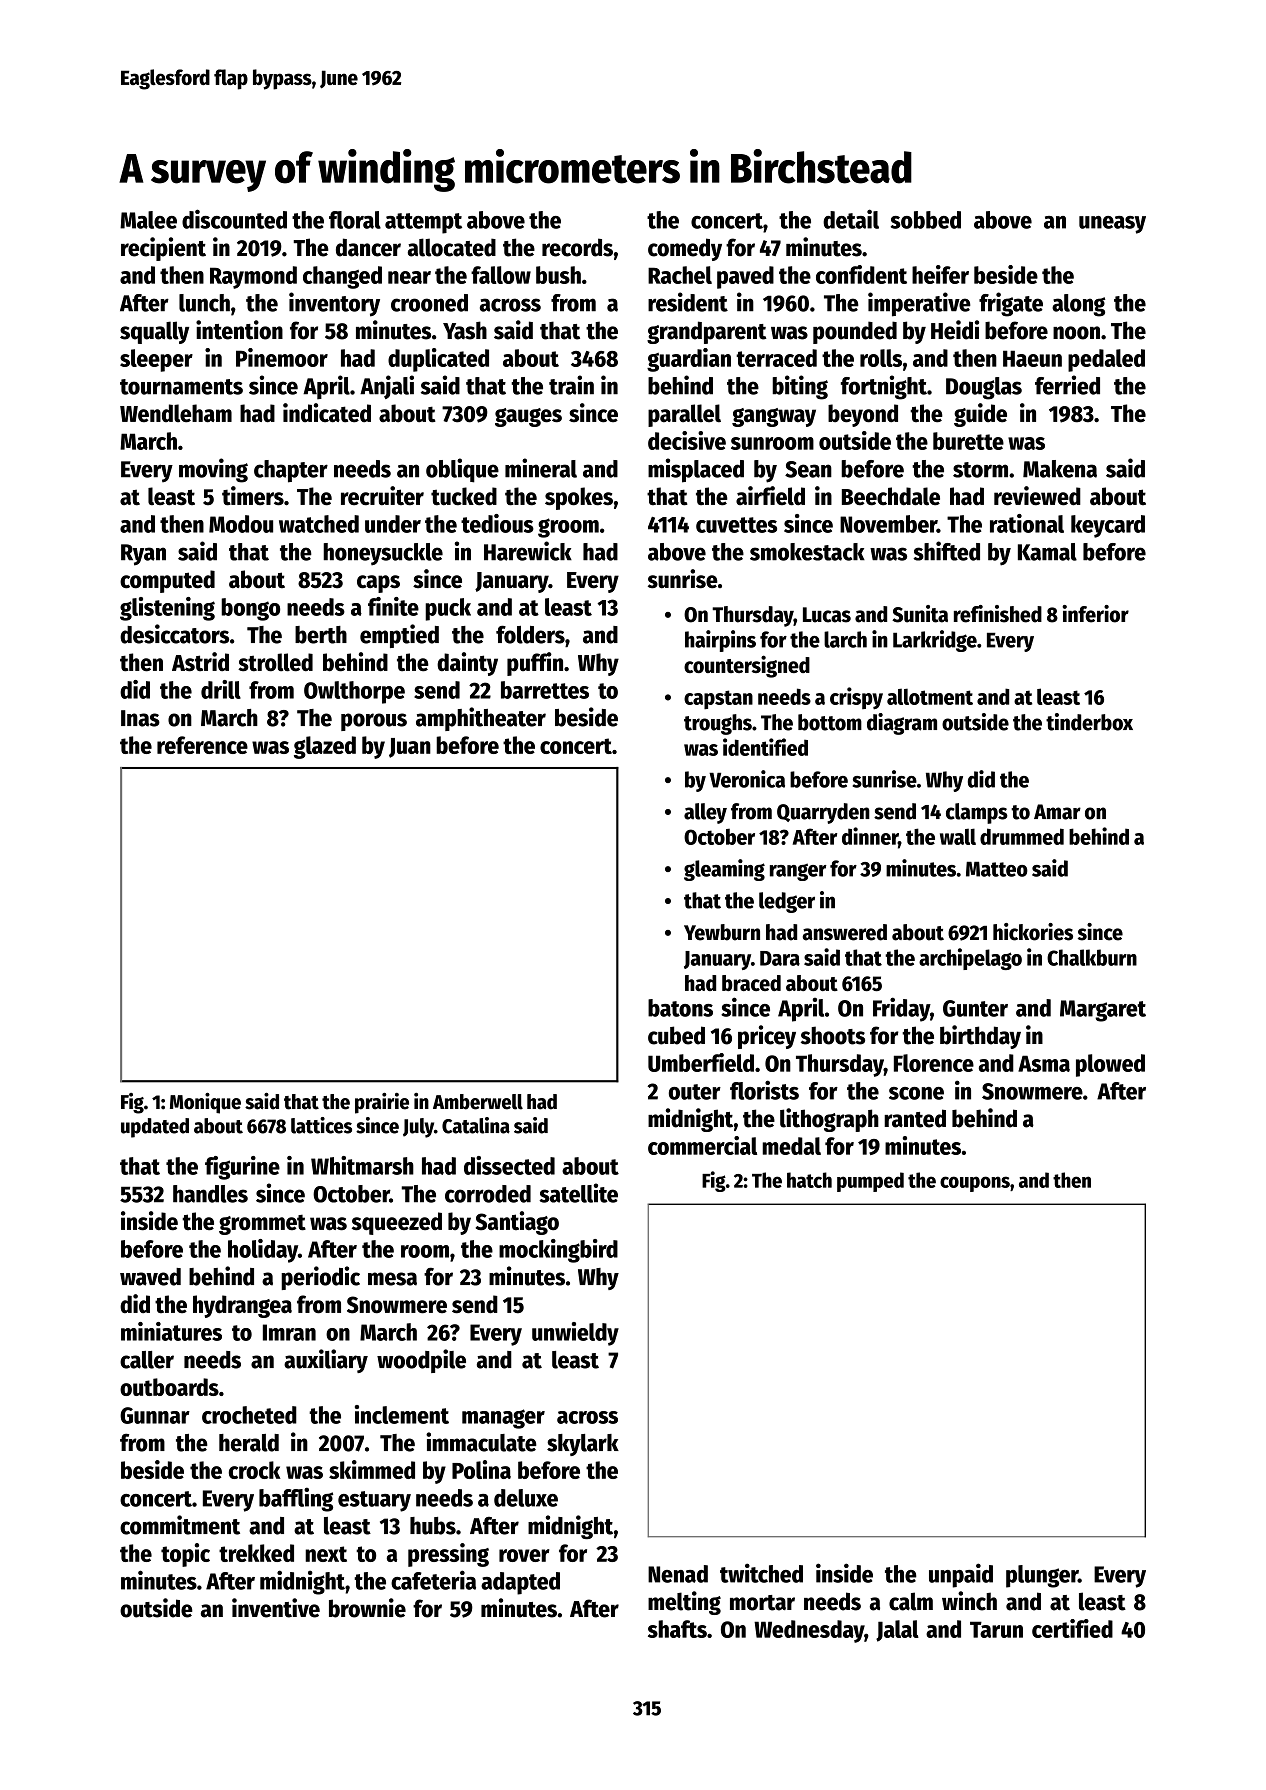 The image size is (1266, 1790). What do you see at coordinates (975, 1184) in the screenshot?
I see `coupons` at bounding box center [975, 1184].
